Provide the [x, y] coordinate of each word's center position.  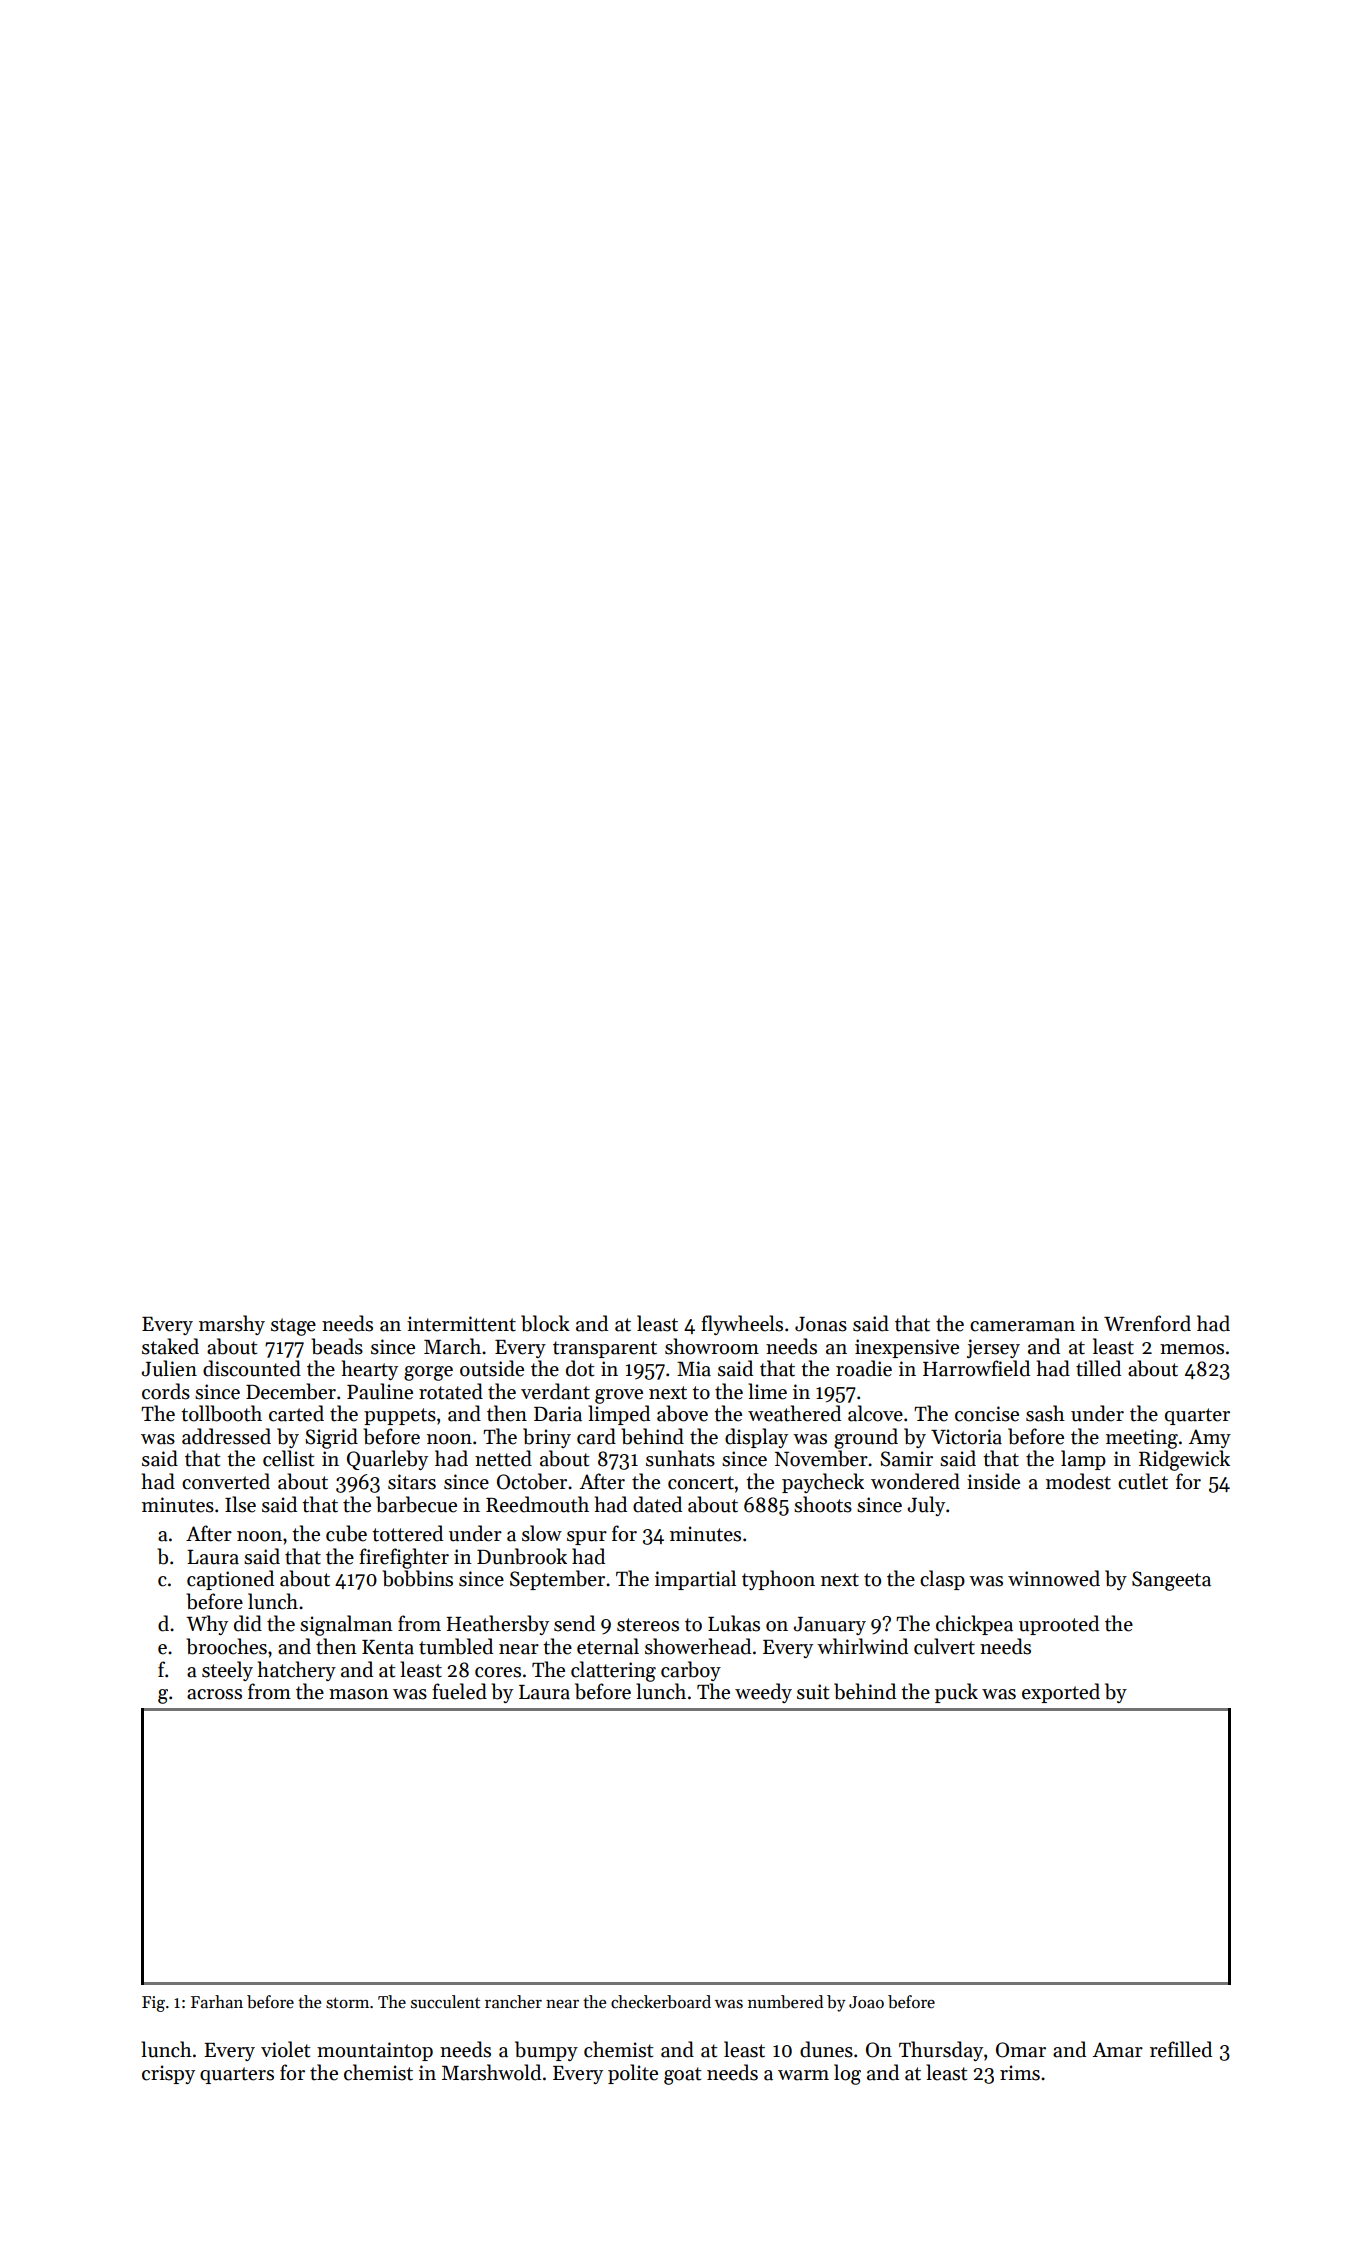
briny [547, 1438]
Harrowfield [976, 1368]
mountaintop [375, 2051]
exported [1061, 1693]
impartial [695, 1580]
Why [207, 1625]
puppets [400, 1416]
